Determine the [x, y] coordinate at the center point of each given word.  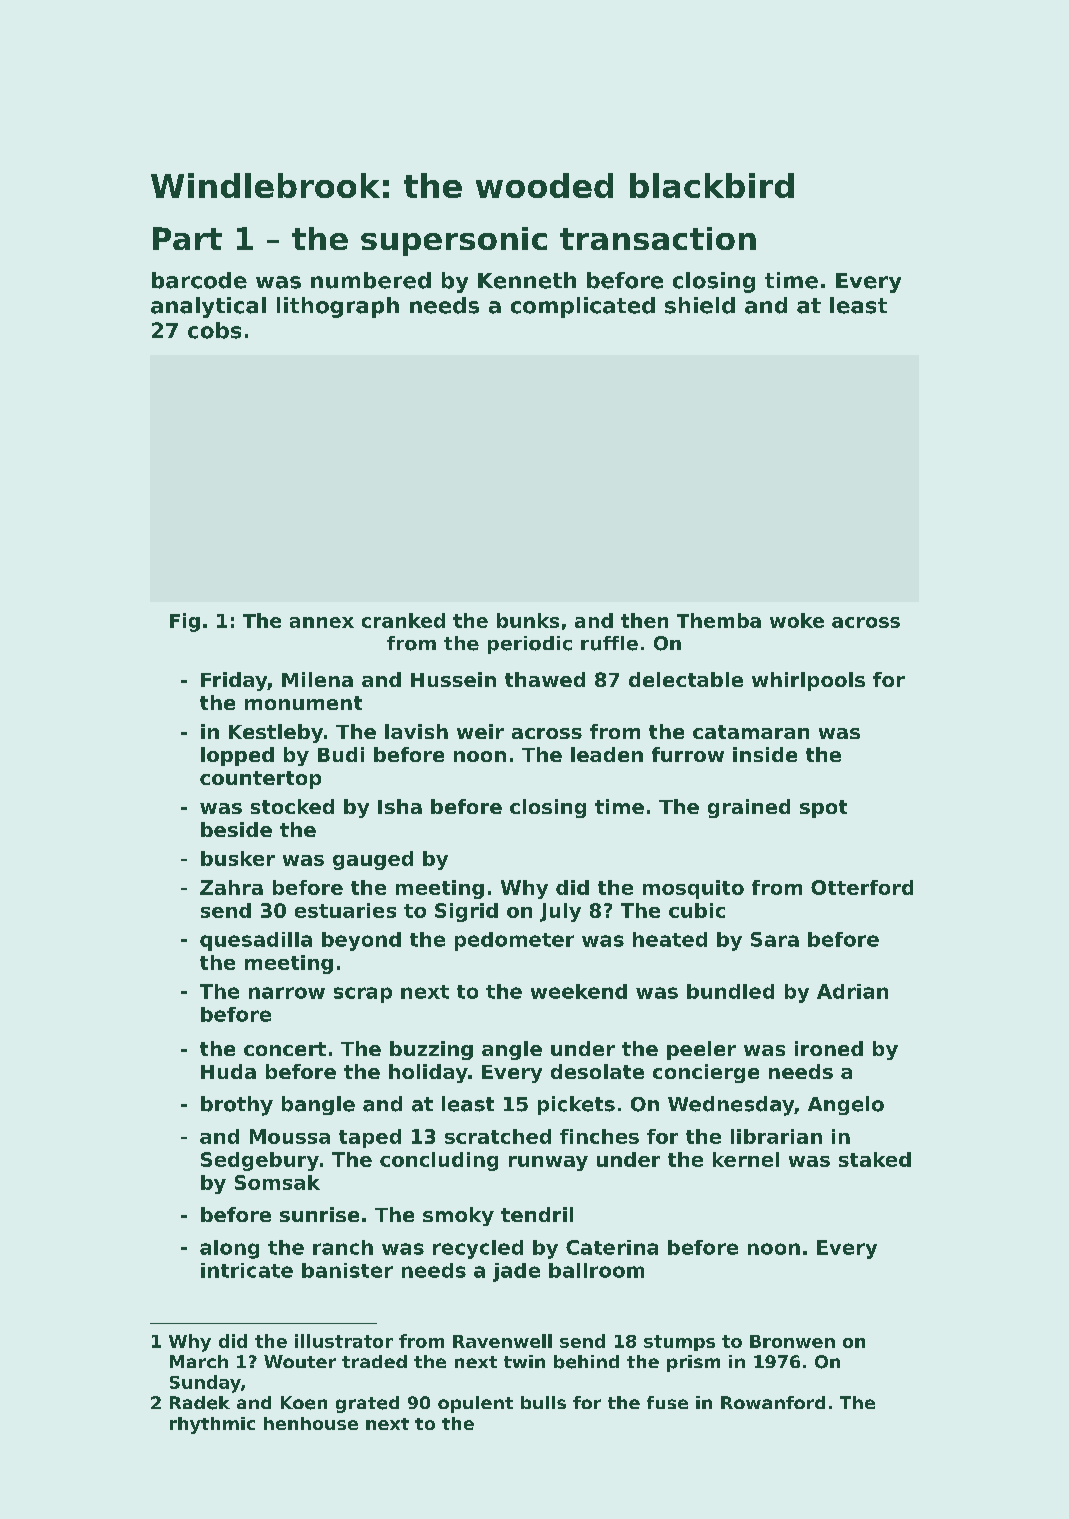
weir [480, 731]
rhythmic [212, 1425]
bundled [730, 991]
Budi [341, 754]
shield [700, 305]
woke [797, 620]
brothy [237, 1106]
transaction [658, 238]
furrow [688, 754]
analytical [208, 307]
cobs [214, 330]
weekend [579, 991]
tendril [537, 1214]
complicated [583, 307]
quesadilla [256, 941]
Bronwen [792, 1341]
